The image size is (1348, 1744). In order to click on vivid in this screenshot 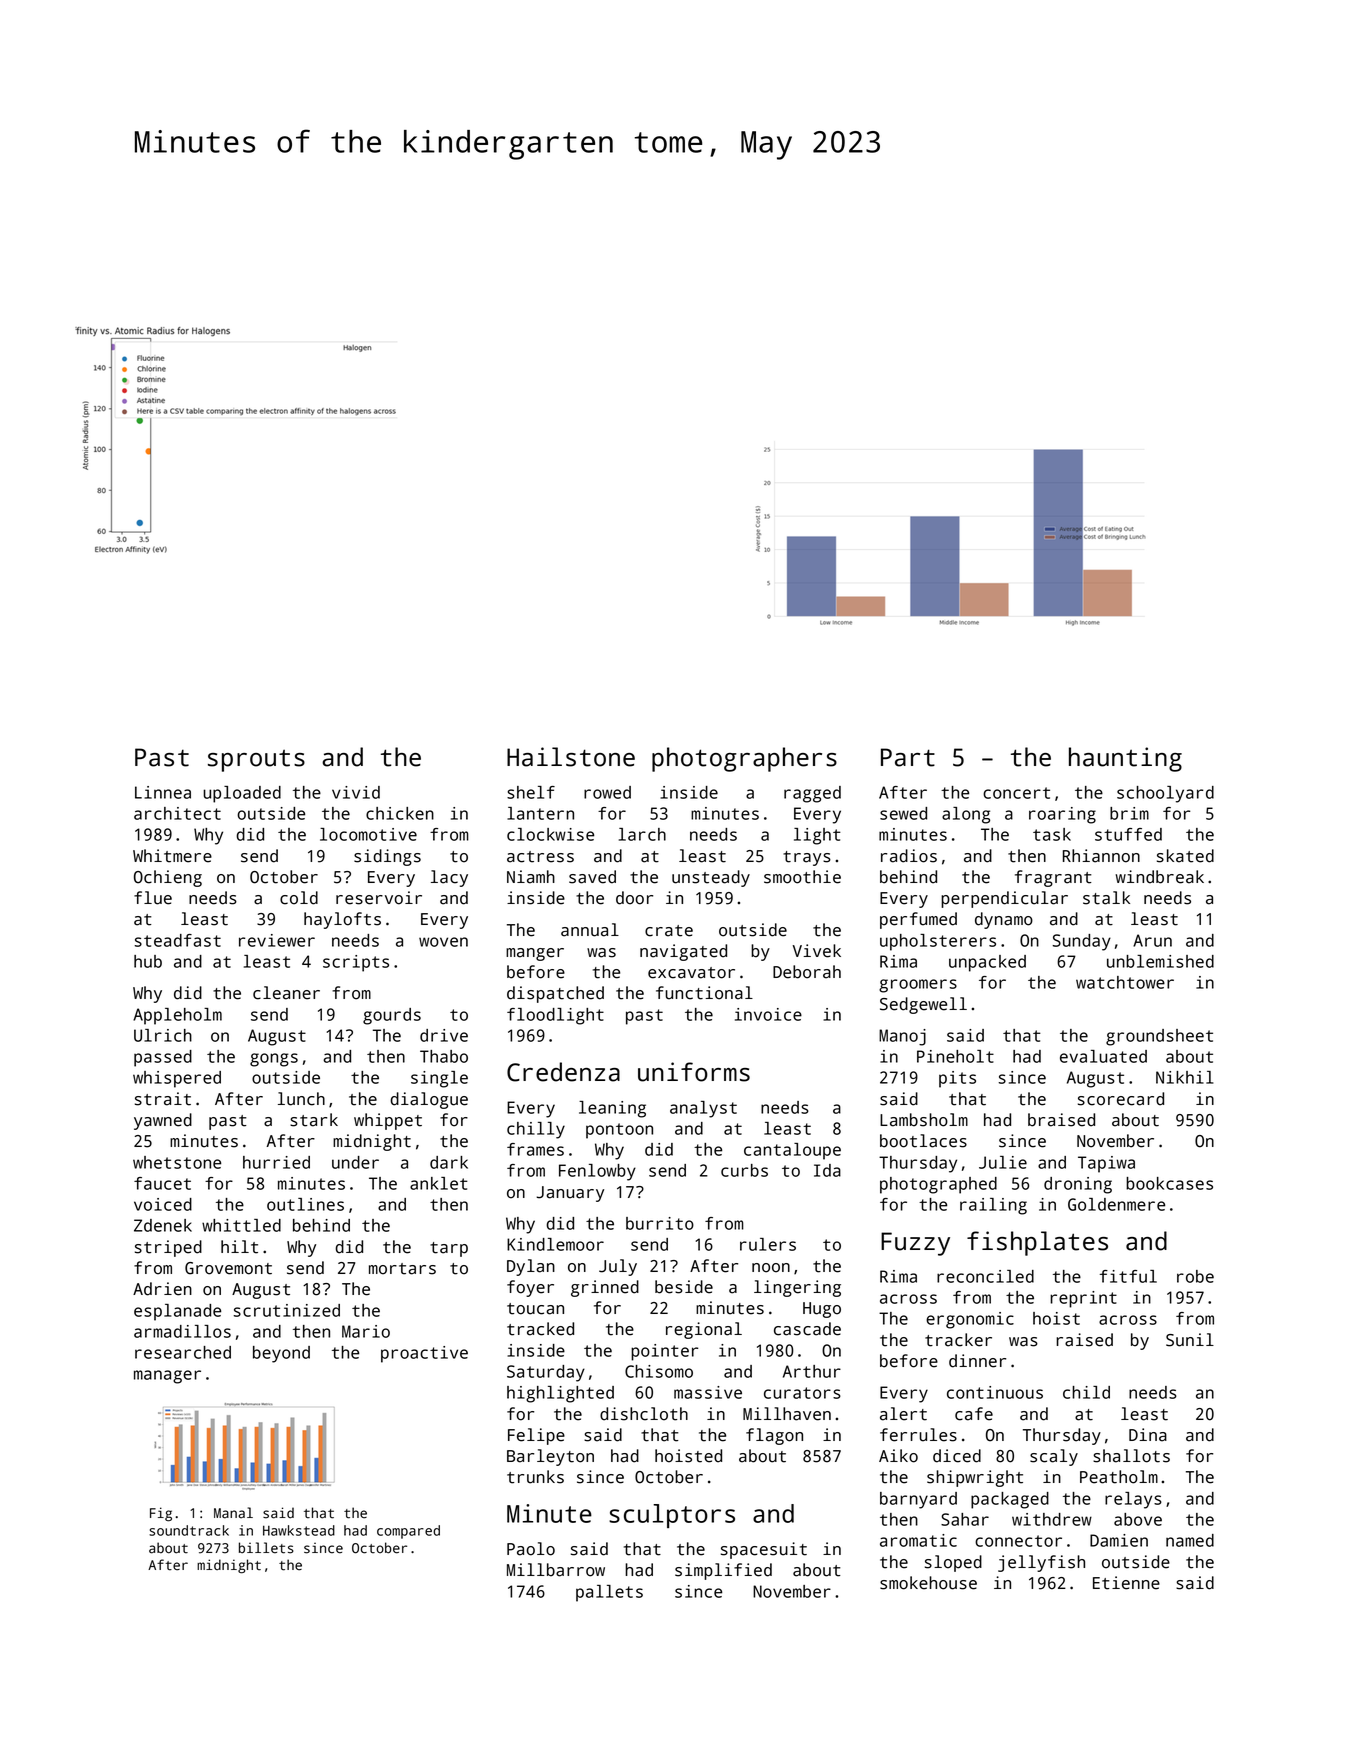, I will do `click(356, 792)`.
